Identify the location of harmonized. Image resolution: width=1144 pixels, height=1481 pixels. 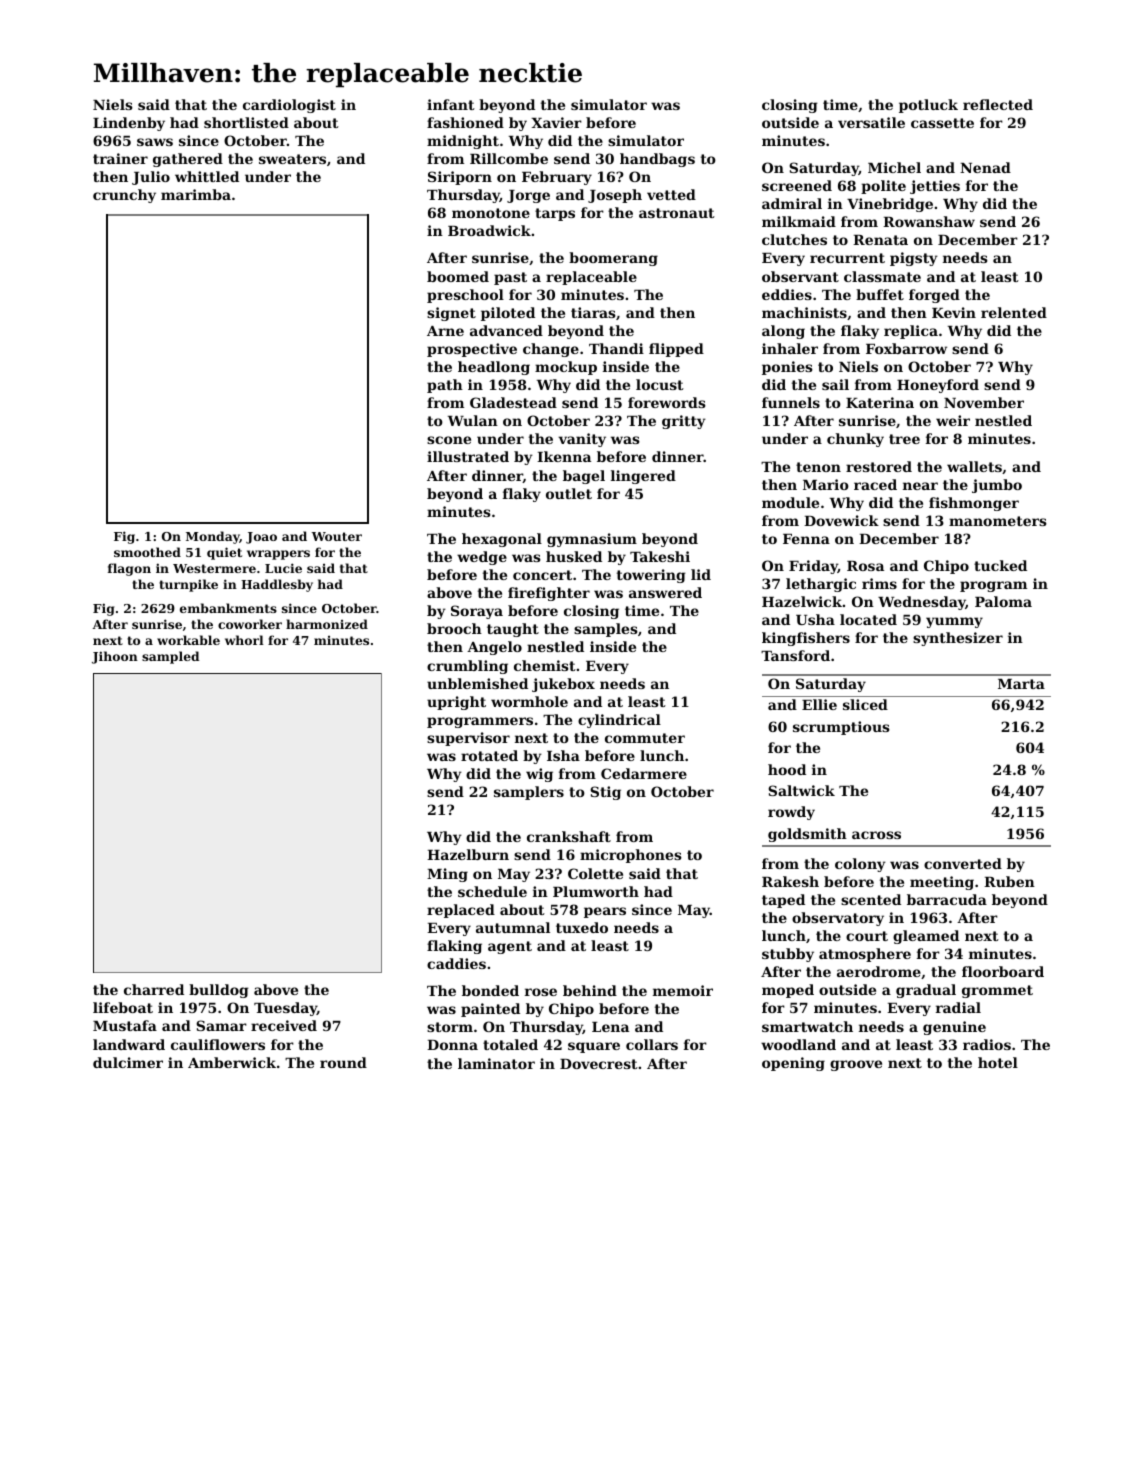
(327, 624).
